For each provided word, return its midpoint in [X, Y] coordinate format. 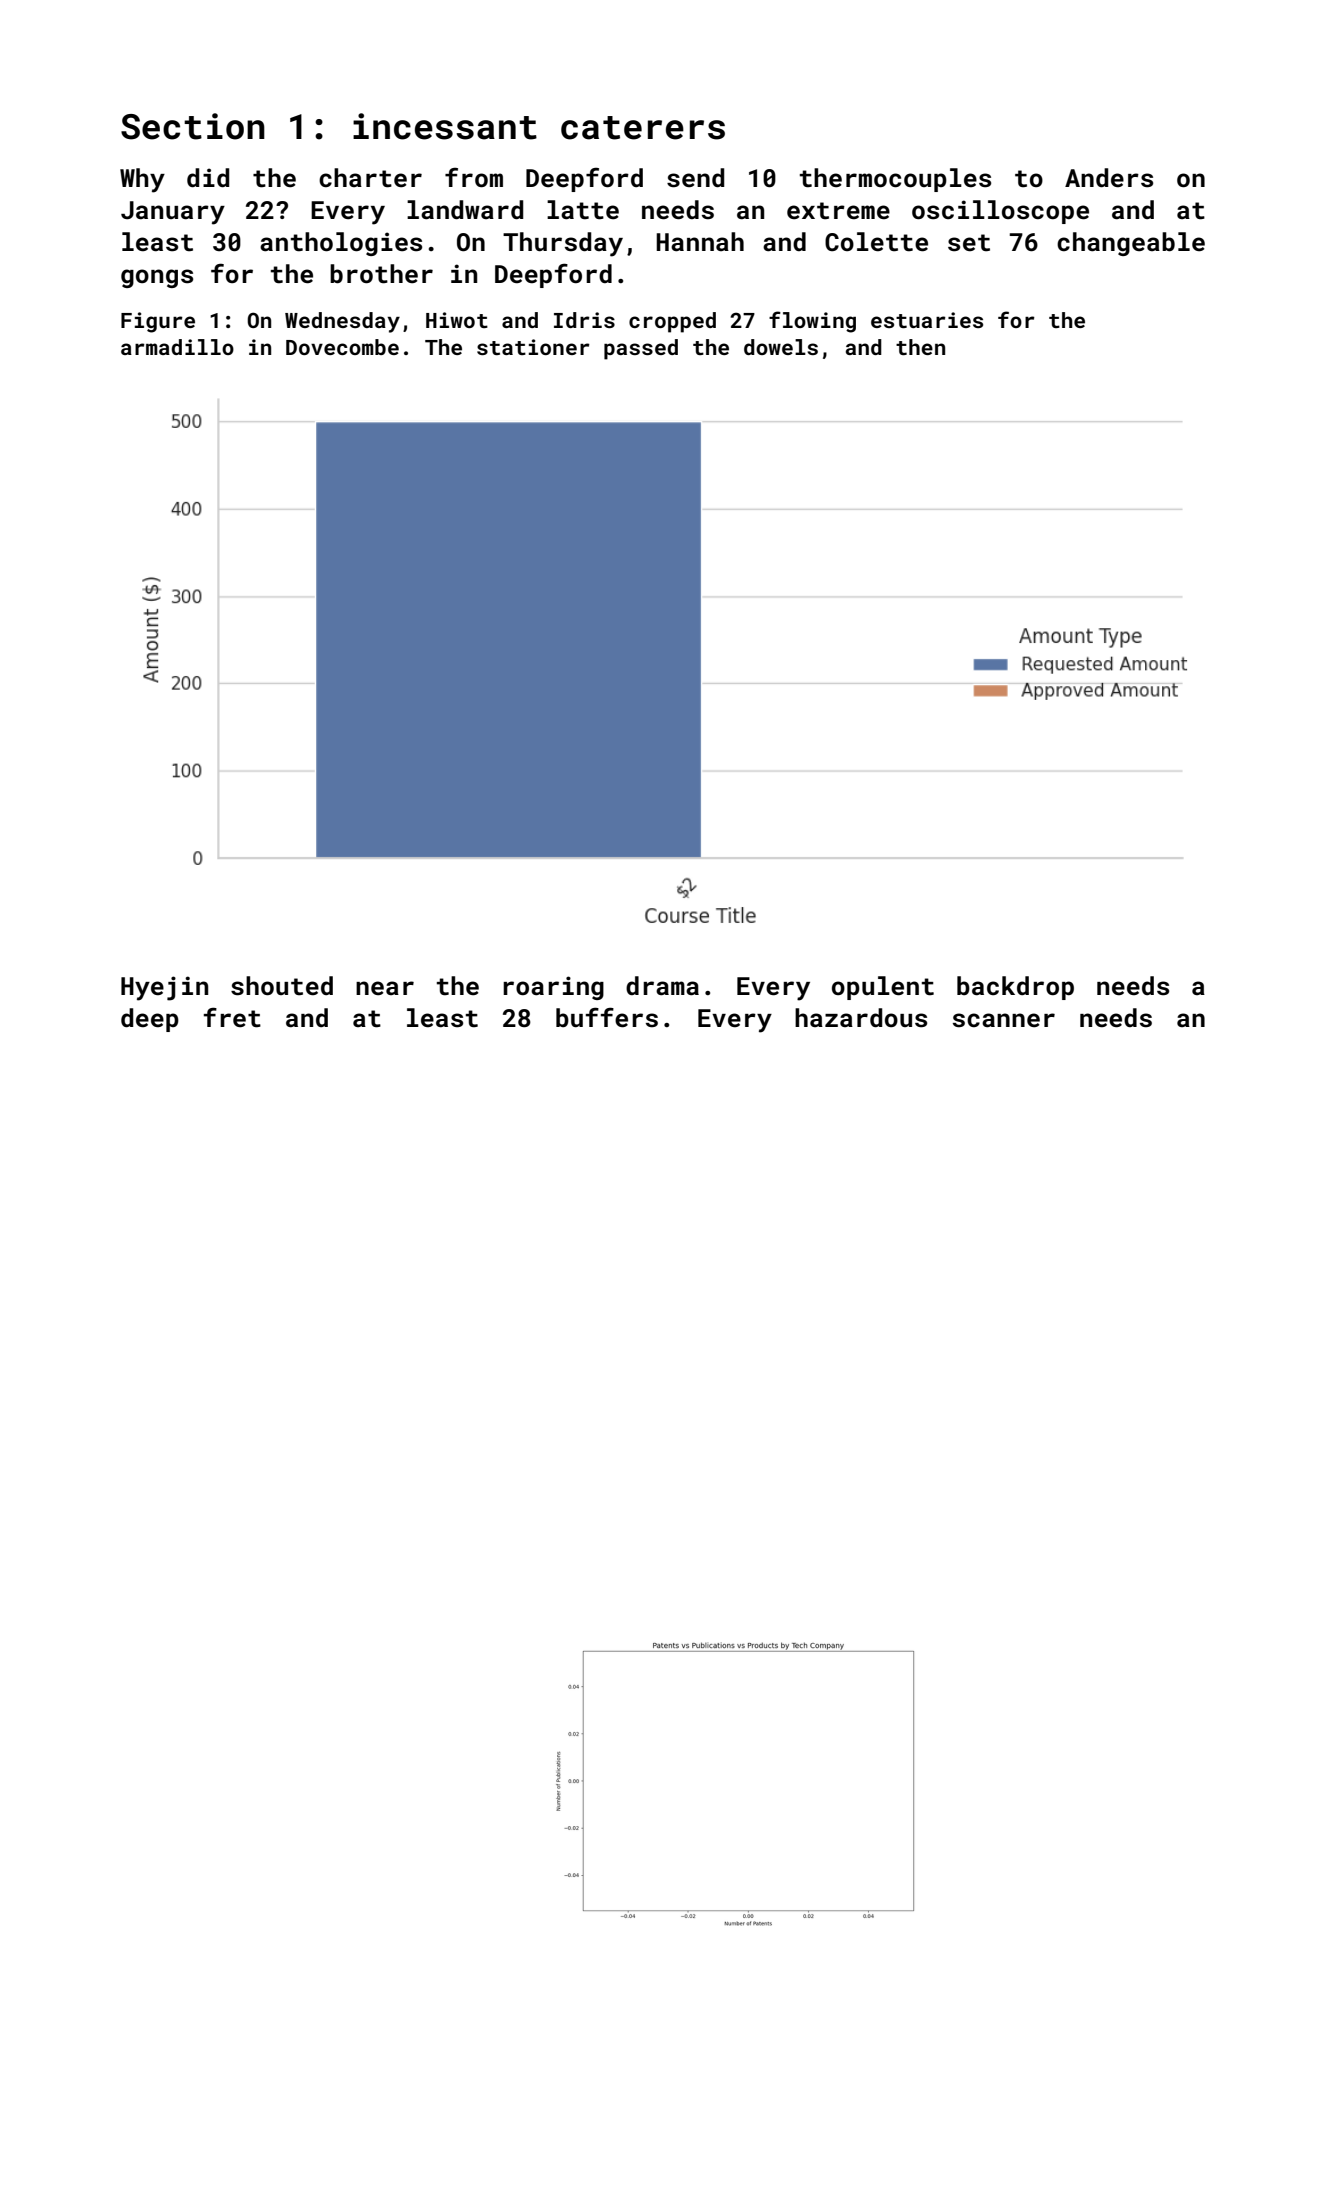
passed [641, 349]
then [920, 347]
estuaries [927, 320]
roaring [553, 988]
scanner [1004, 1020]
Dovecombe [342, 347]
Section [193, 126]
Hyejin [164, 988]
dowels [781, 347]
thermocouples [895, 180]
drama [662, 986]
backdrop [1015, 988]
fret [232, 1017]
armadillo [177, 347]
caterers [643, 128]
